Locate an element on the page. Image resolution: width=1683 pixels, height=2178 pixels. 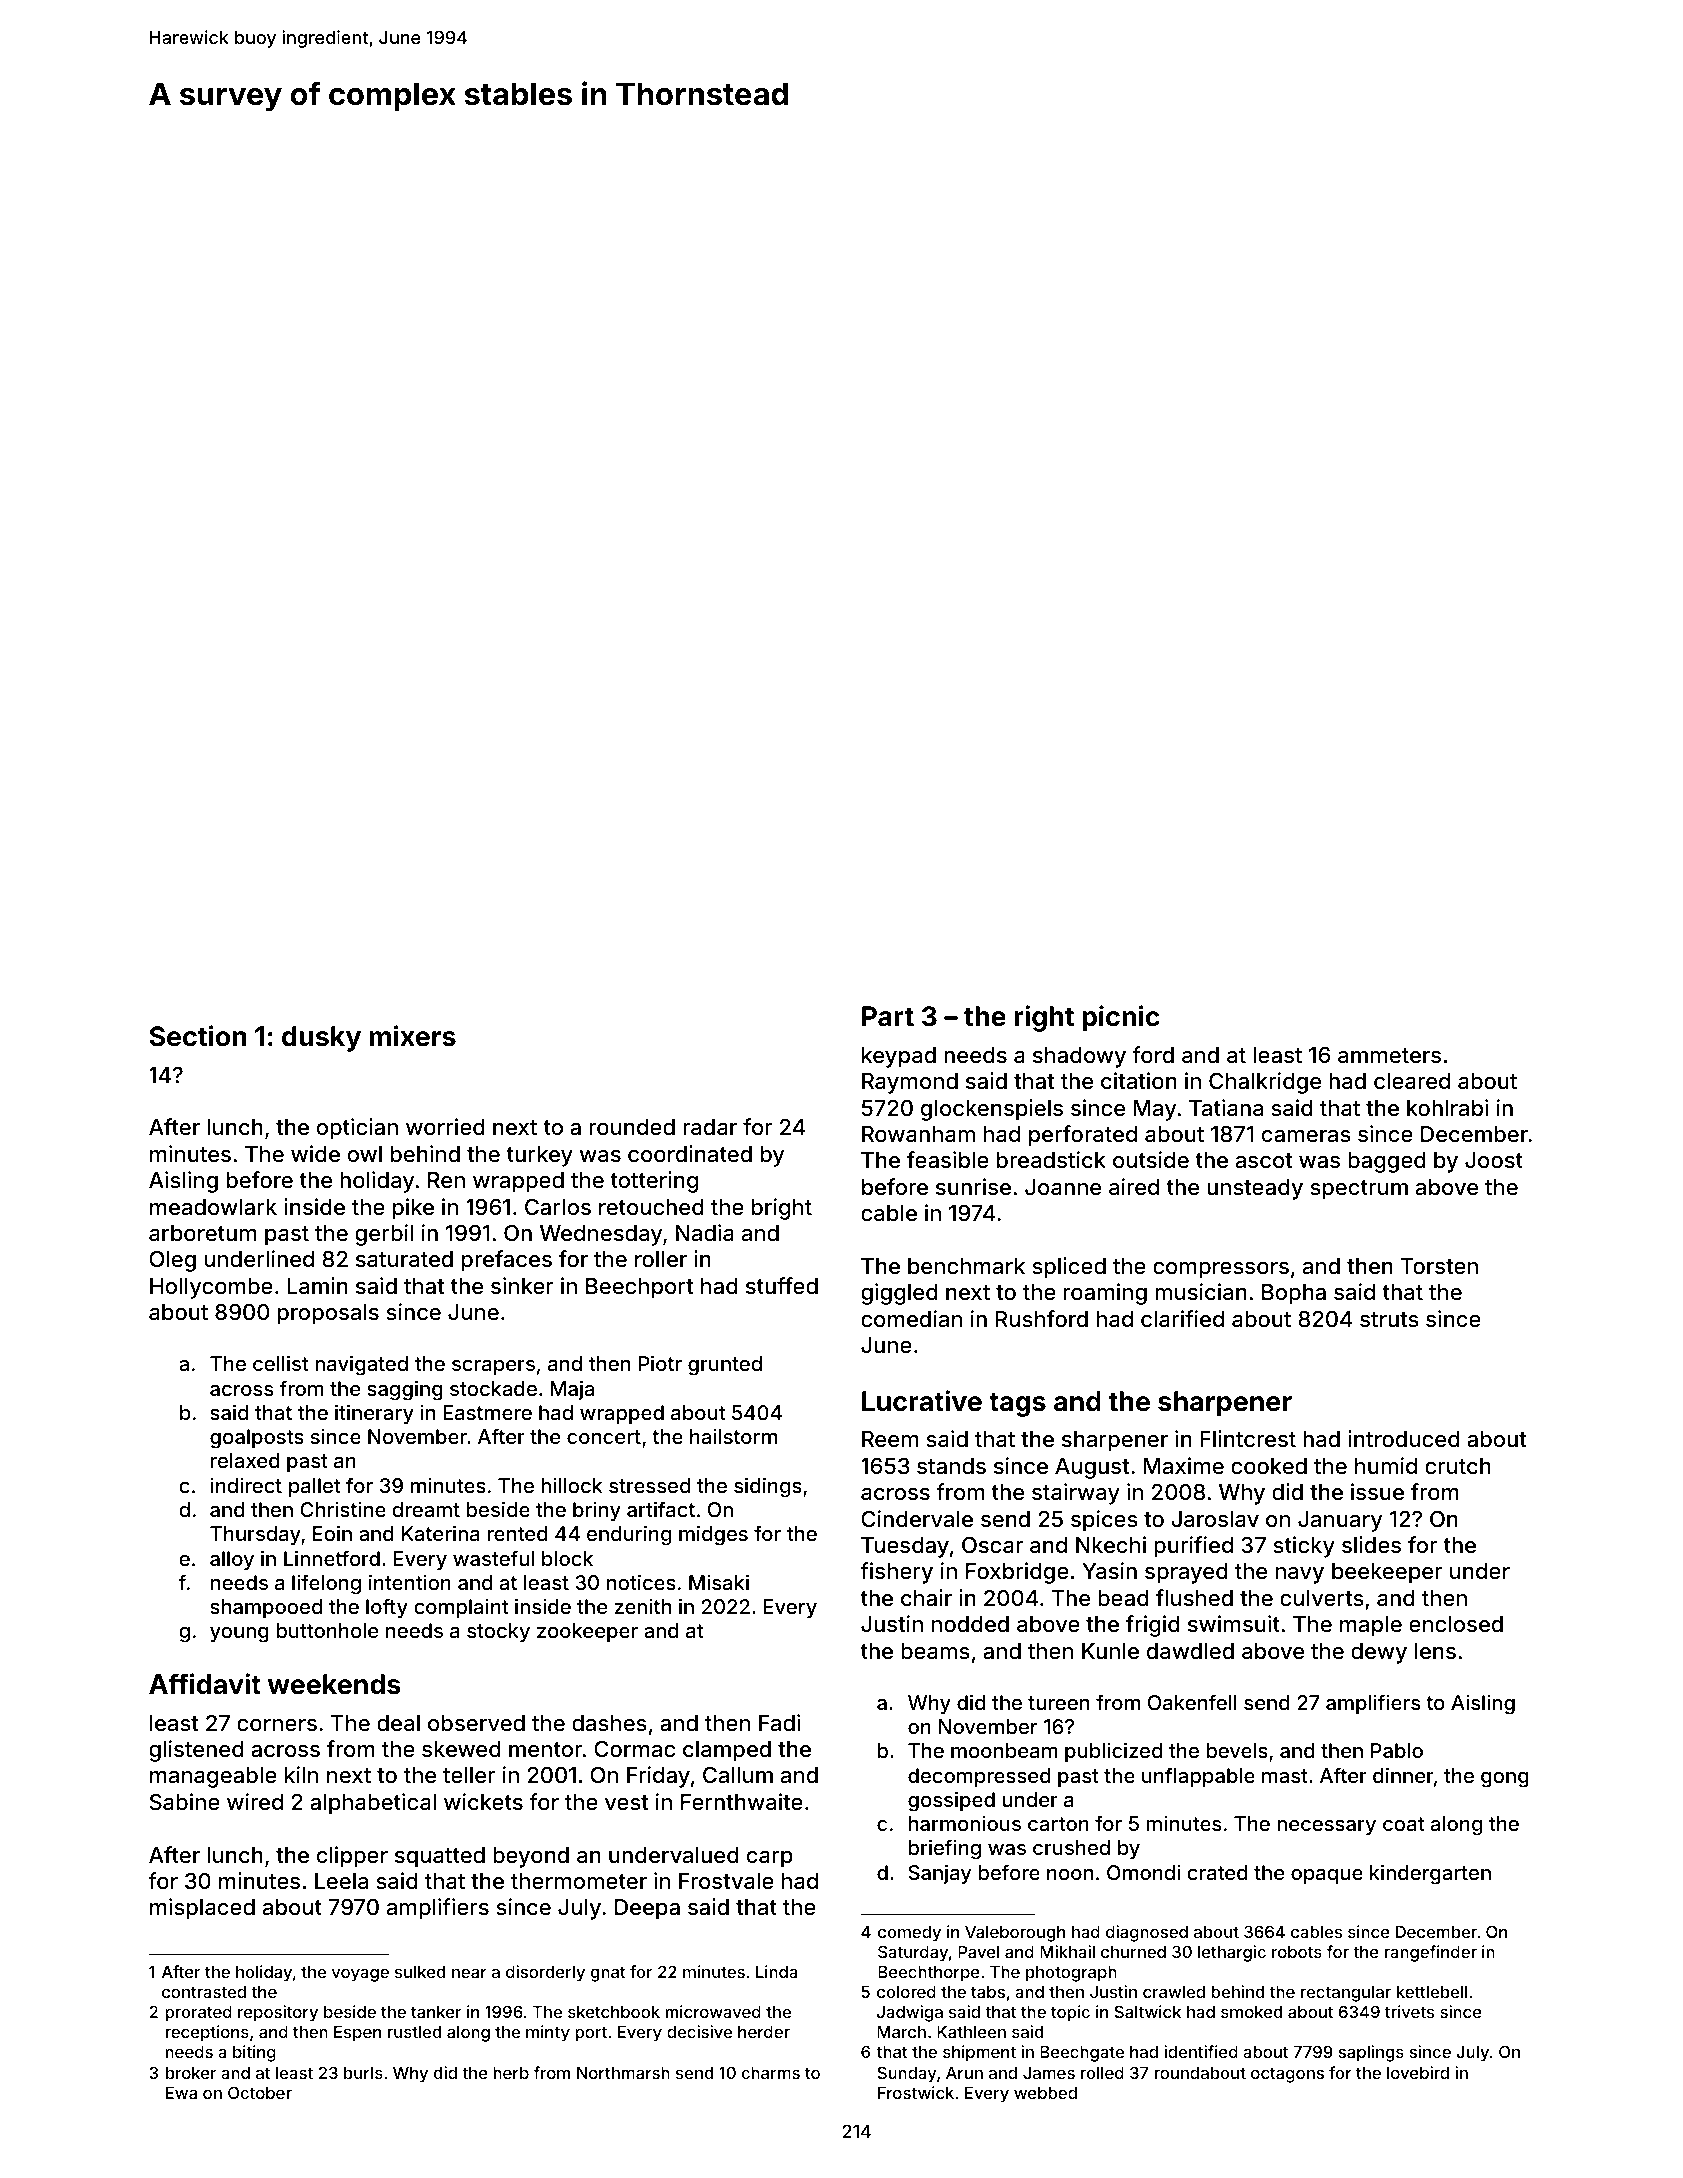
stands is located at coordinates (951, 1466).
